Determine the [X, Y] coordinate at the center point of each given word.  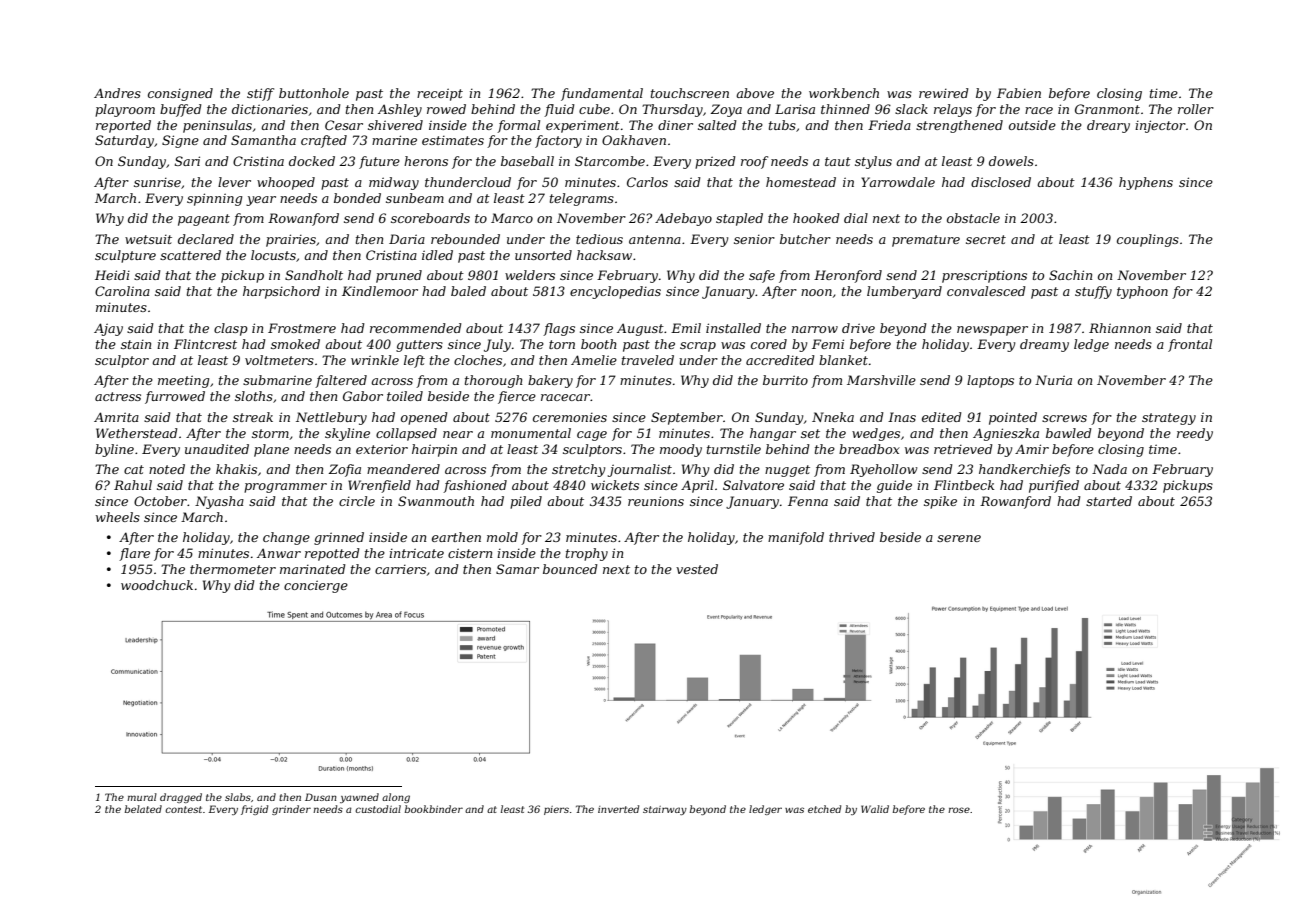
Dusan [321, 797]
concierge [316, 586]
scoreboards [430, 218]
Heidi [112, 275]
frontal [1190, 345]
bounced [570, 569]
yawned [359, 798]
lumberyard [904, 292]
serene [959, 538]
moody [681, 450]
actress [118, 396]
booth [599, 344]
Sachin [1070, 275]
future [379, 162]
